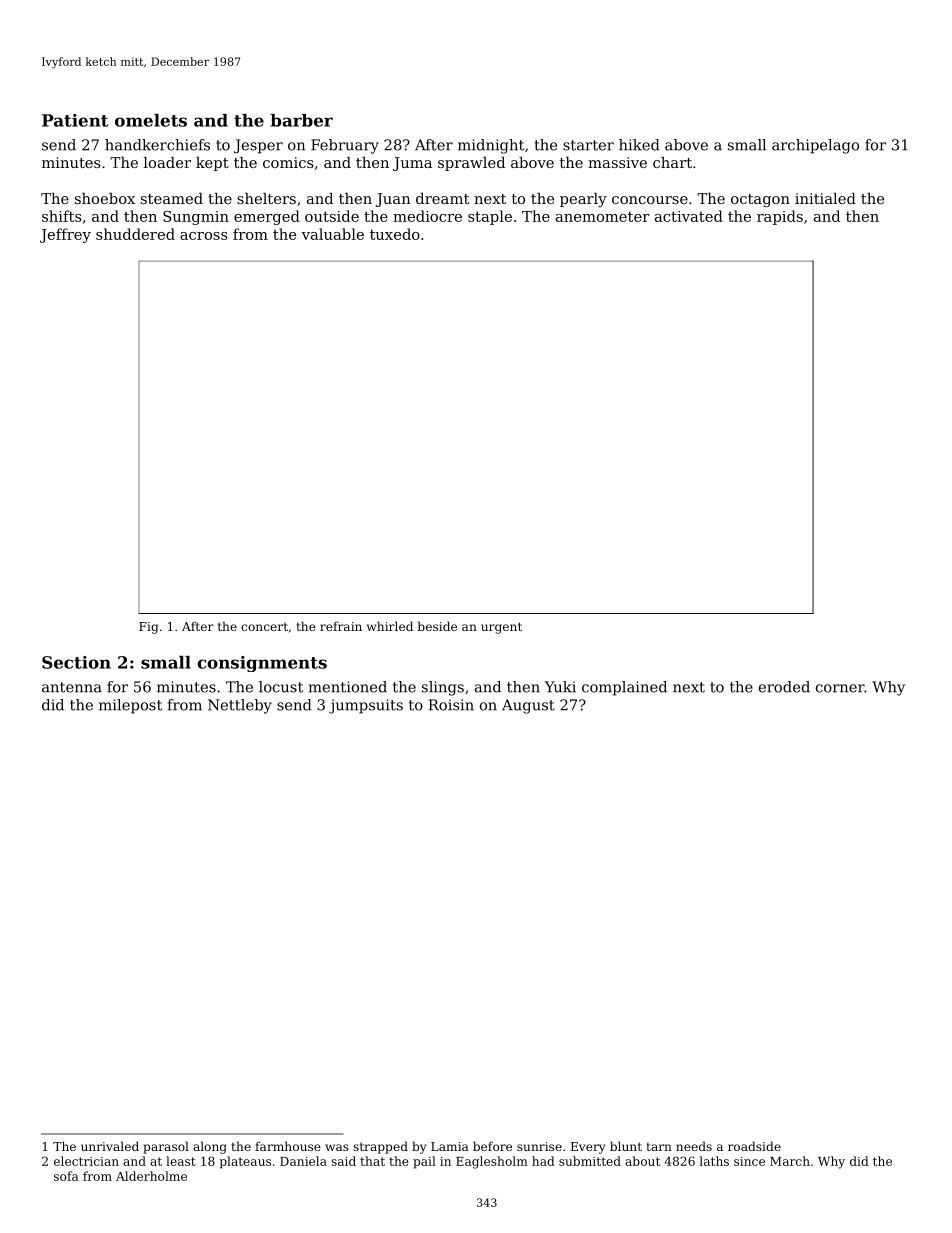 This document has height=1233, width=952. Describe the element at coordinates (66, 1176) in the document. I see `sofa` at that location.
